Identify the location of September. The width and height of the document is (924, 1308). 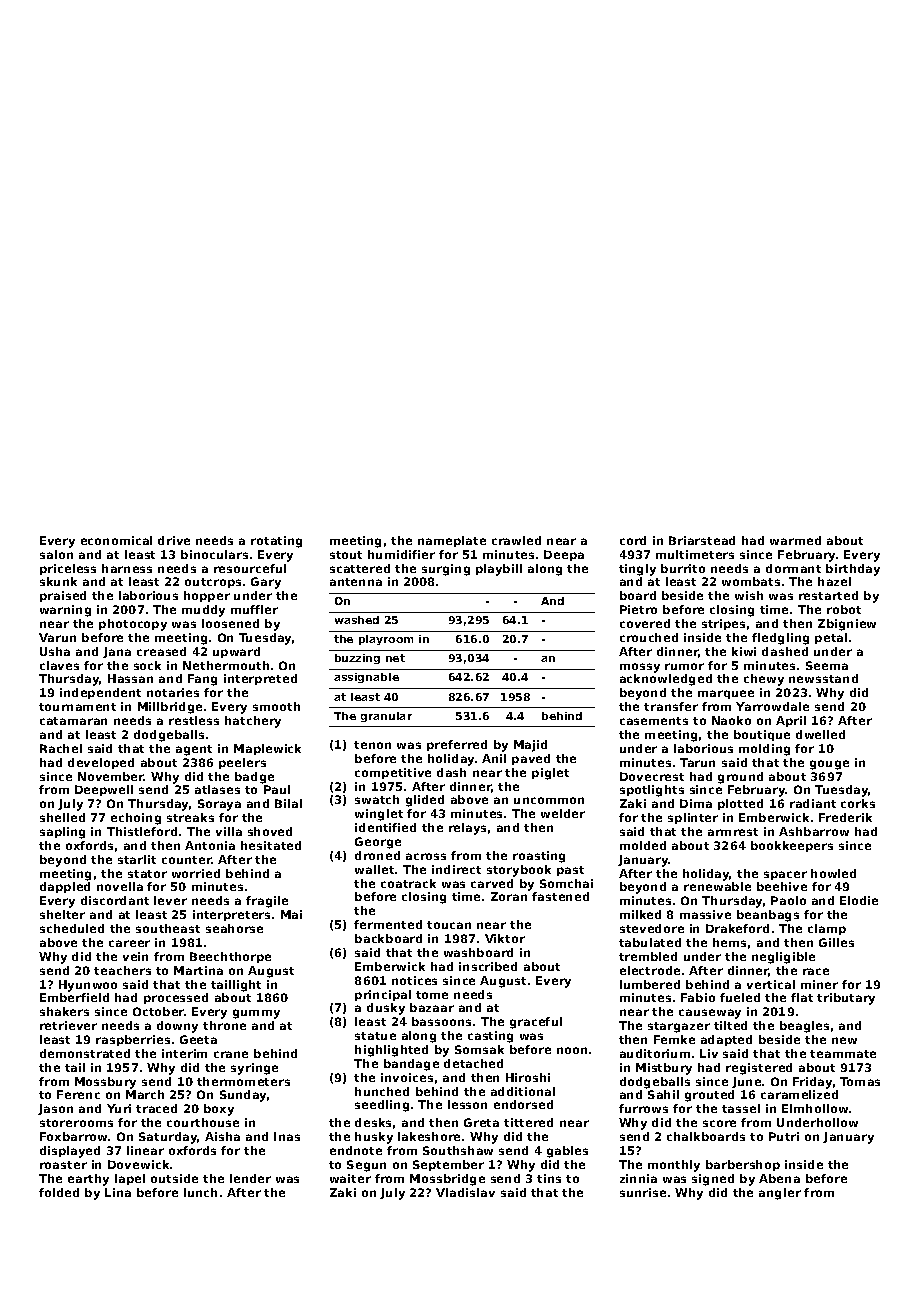
(448, 1165).
